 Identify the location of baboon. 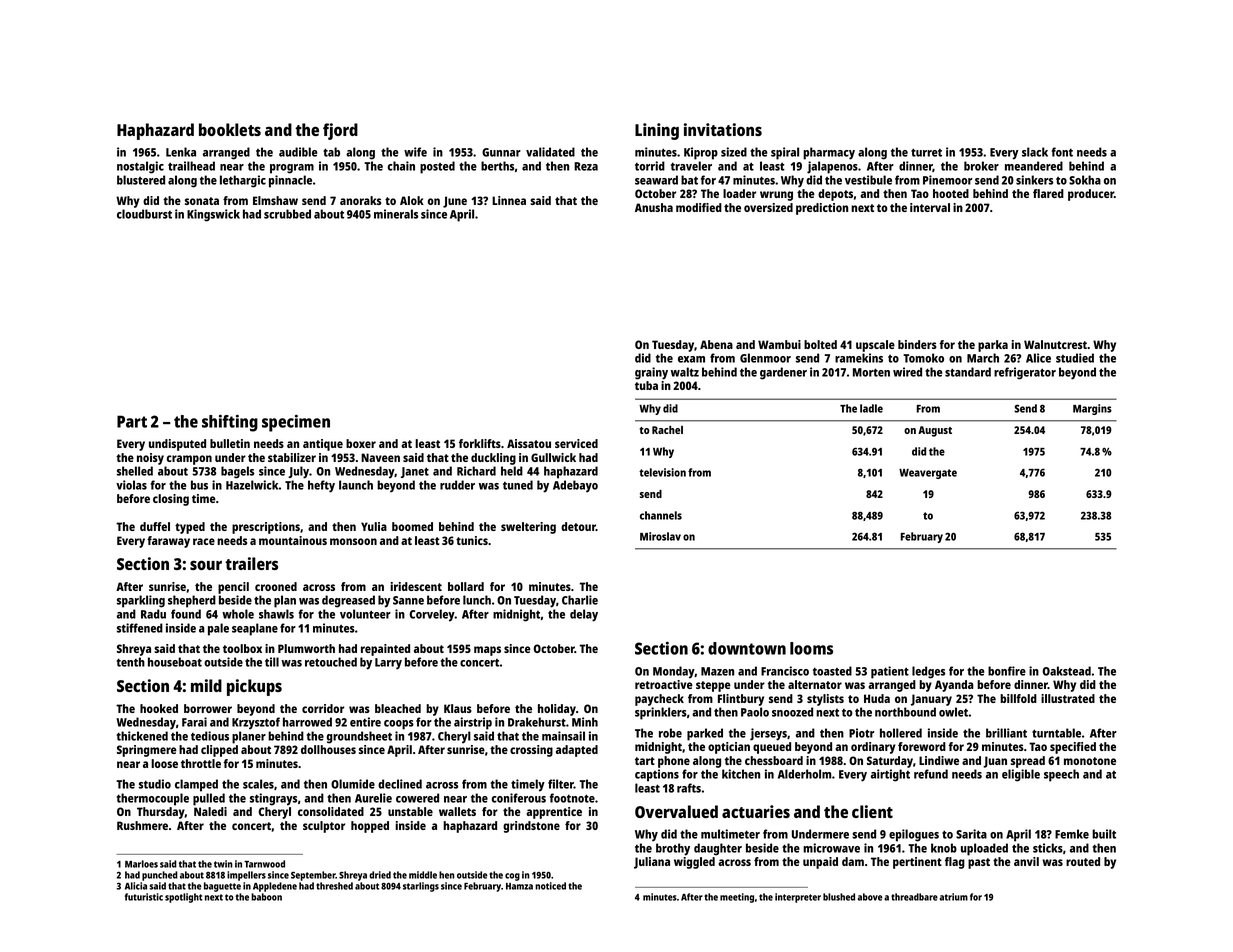
(266, 897).
